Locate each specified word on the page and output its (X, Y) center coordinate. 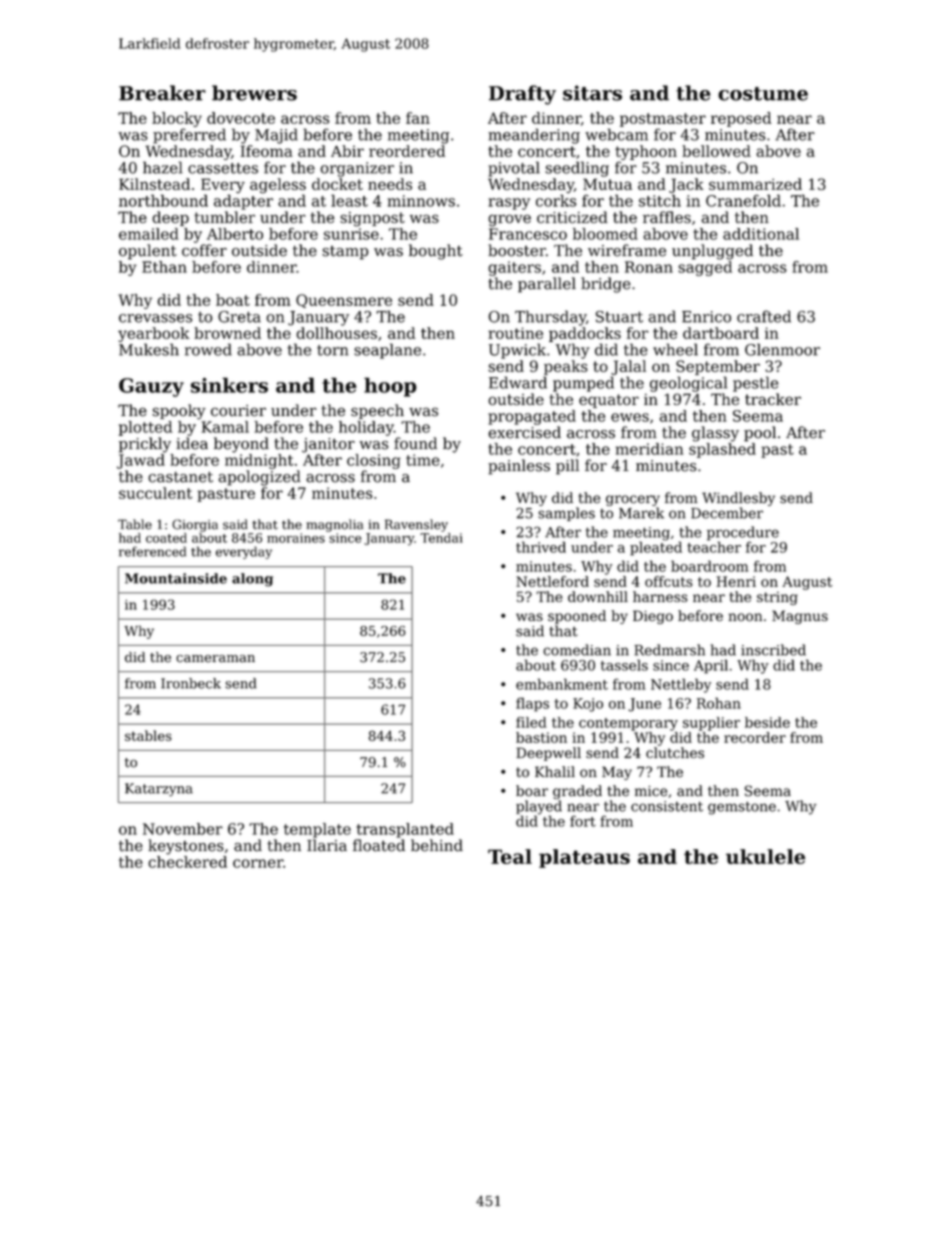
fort (583, 821)
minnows (421, 201)
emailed (149, 234)
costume (763, 94)
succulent (155, 493)
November (183, 829)
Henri (736, 581)
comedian (577, 650)
